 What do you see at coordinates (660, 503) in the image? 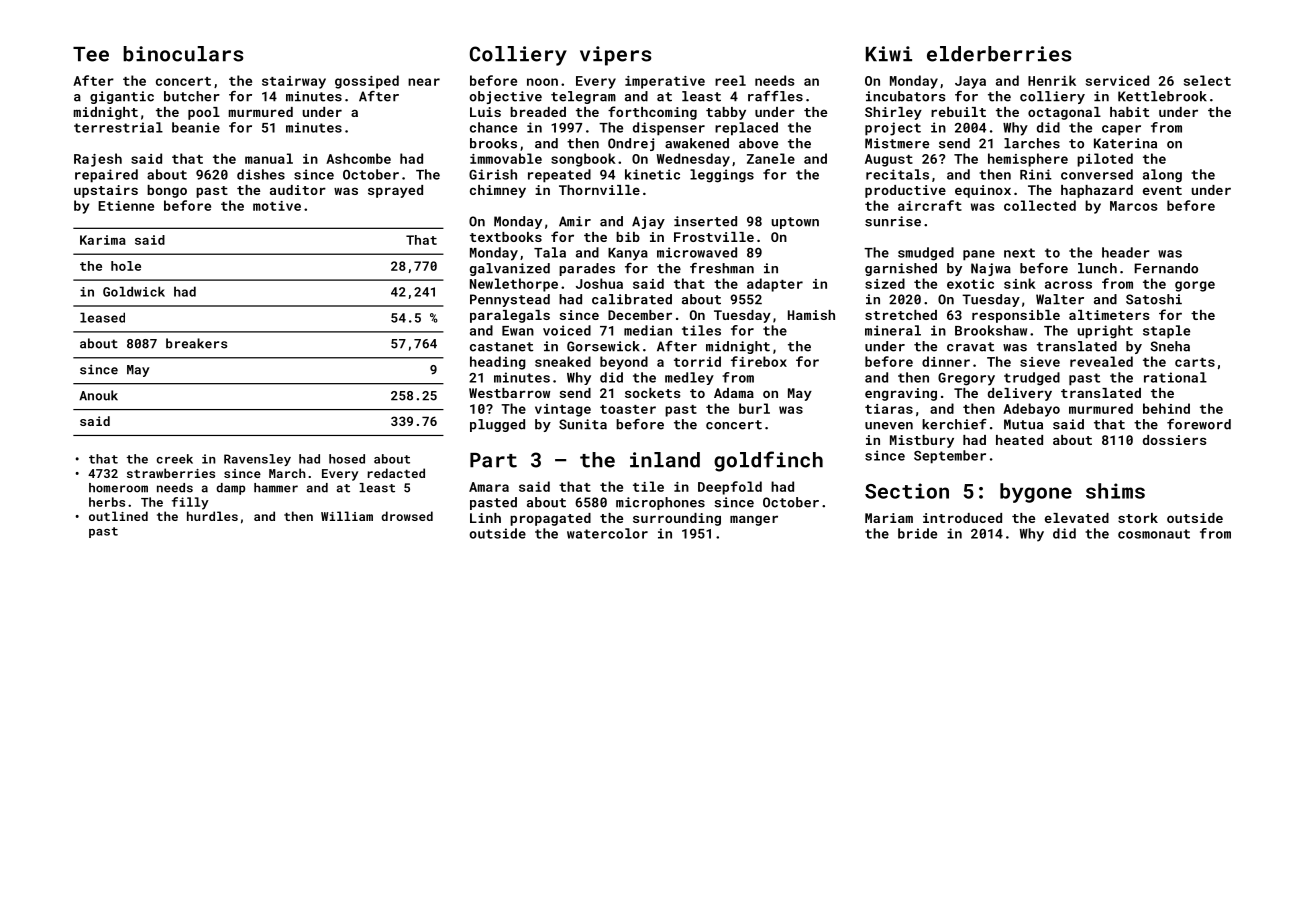
I see `microphones` at bounding box center [660, 503].
